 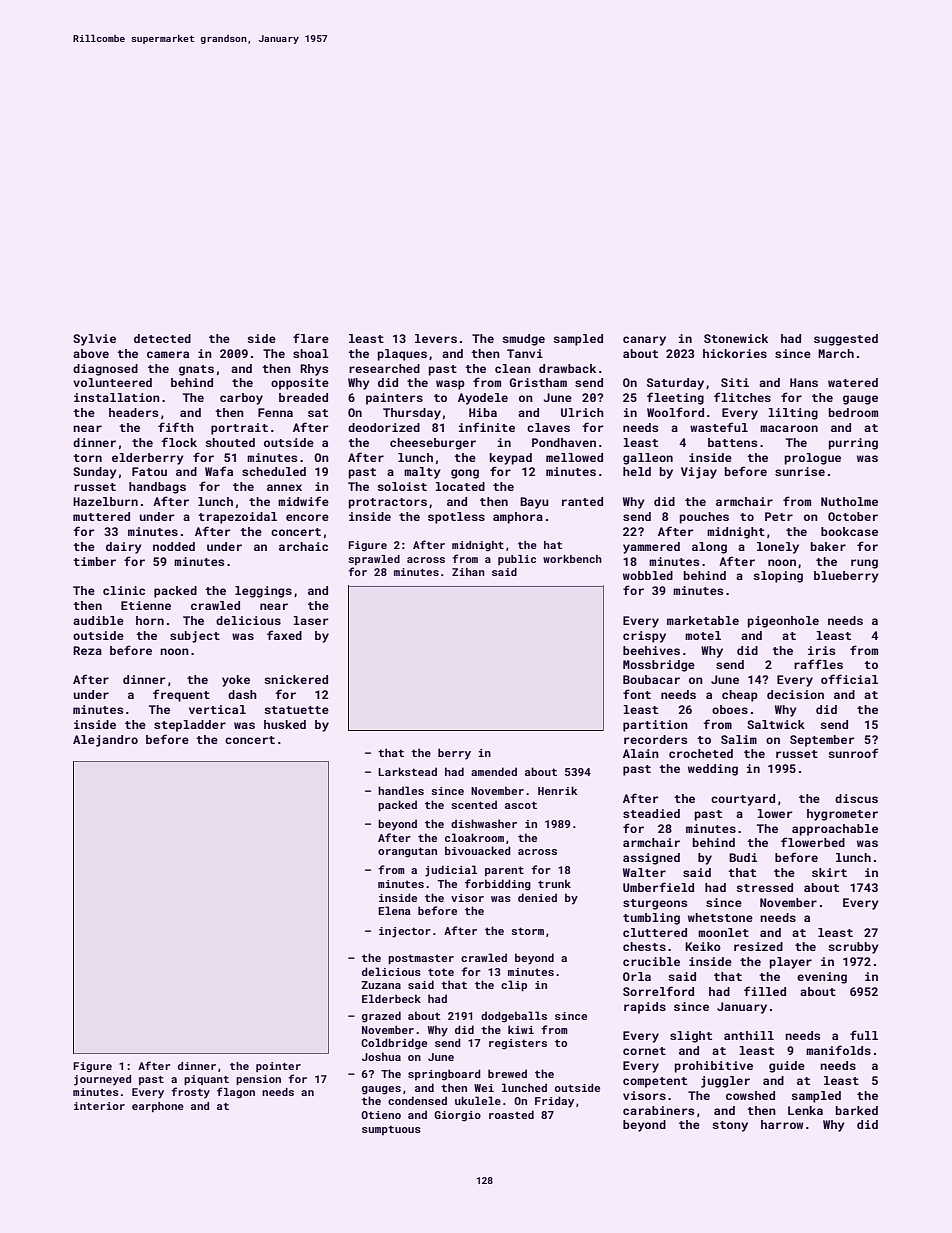 What do you see at coordinates (736, 338) in the screenshot?
I see `Stonewick` at bounding box center [736, 338].
